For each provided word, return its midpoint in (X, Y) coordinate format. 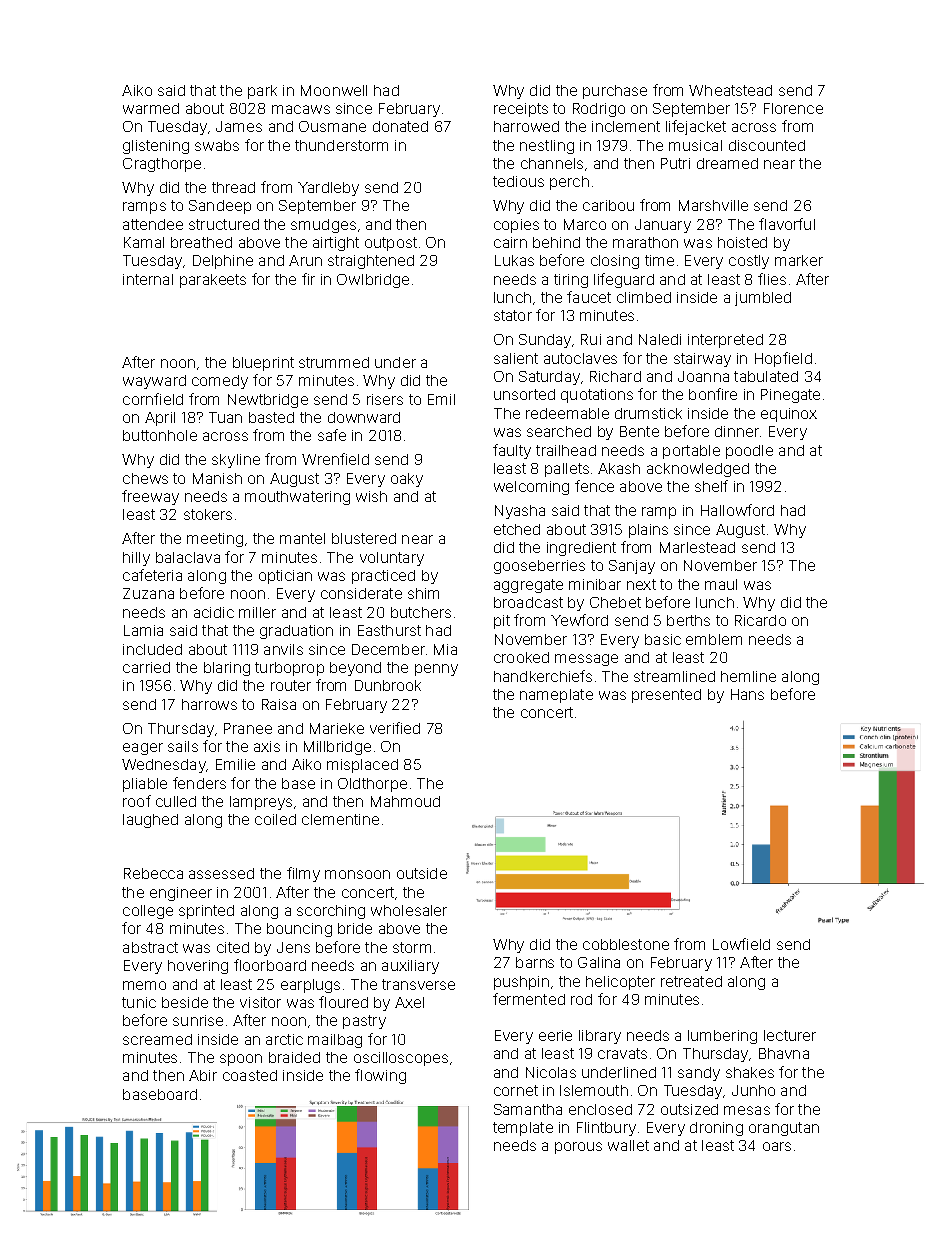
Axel (409, 1002)
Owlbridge (373, 281)
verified (395, 728)
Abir (203, 1075)
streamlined (674, 676)
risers (385, 399)
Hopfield (783, 359)
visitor (260, 1002)
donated (400, 126)
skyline (236, 461)
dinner (737, 431)
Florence (793, 108)
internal (148, 279)
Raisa (279, 704)
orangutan (784, 1129)
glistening (156, 147)
